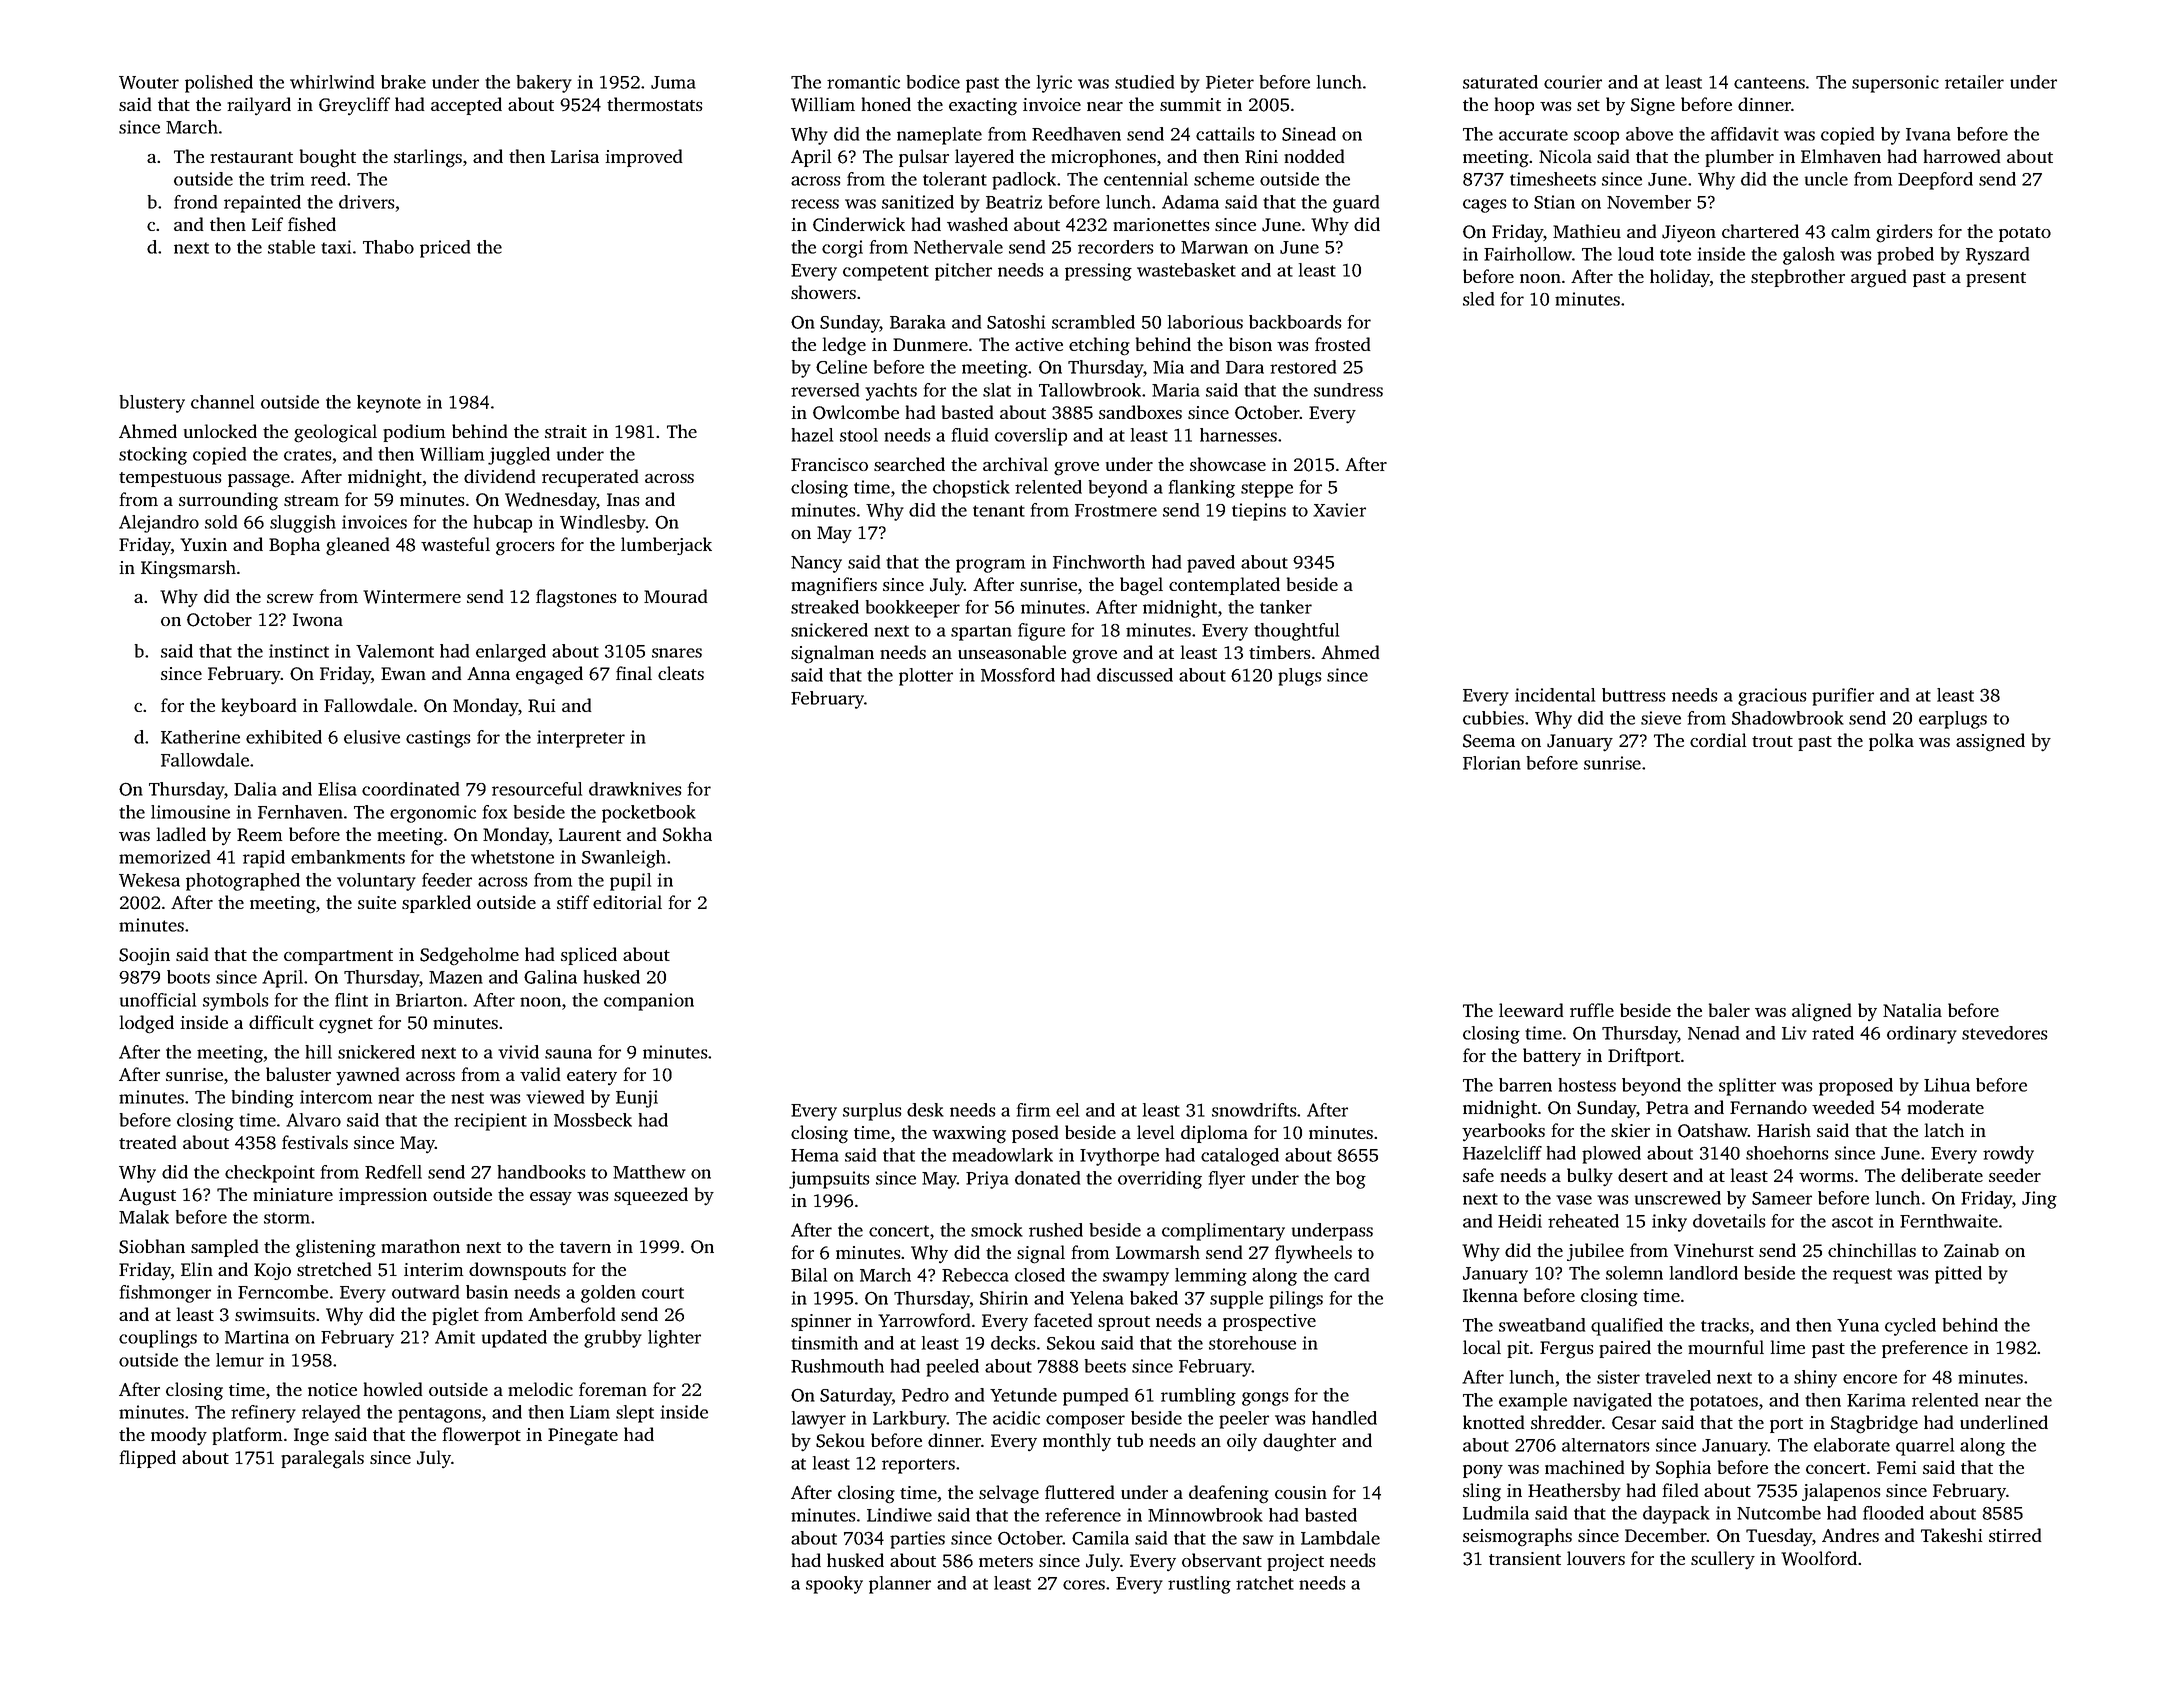  What do you see at coordinates (1265, 1399) in the screenshot?
I see `gongs` at bounding box center [1265, 1399].
